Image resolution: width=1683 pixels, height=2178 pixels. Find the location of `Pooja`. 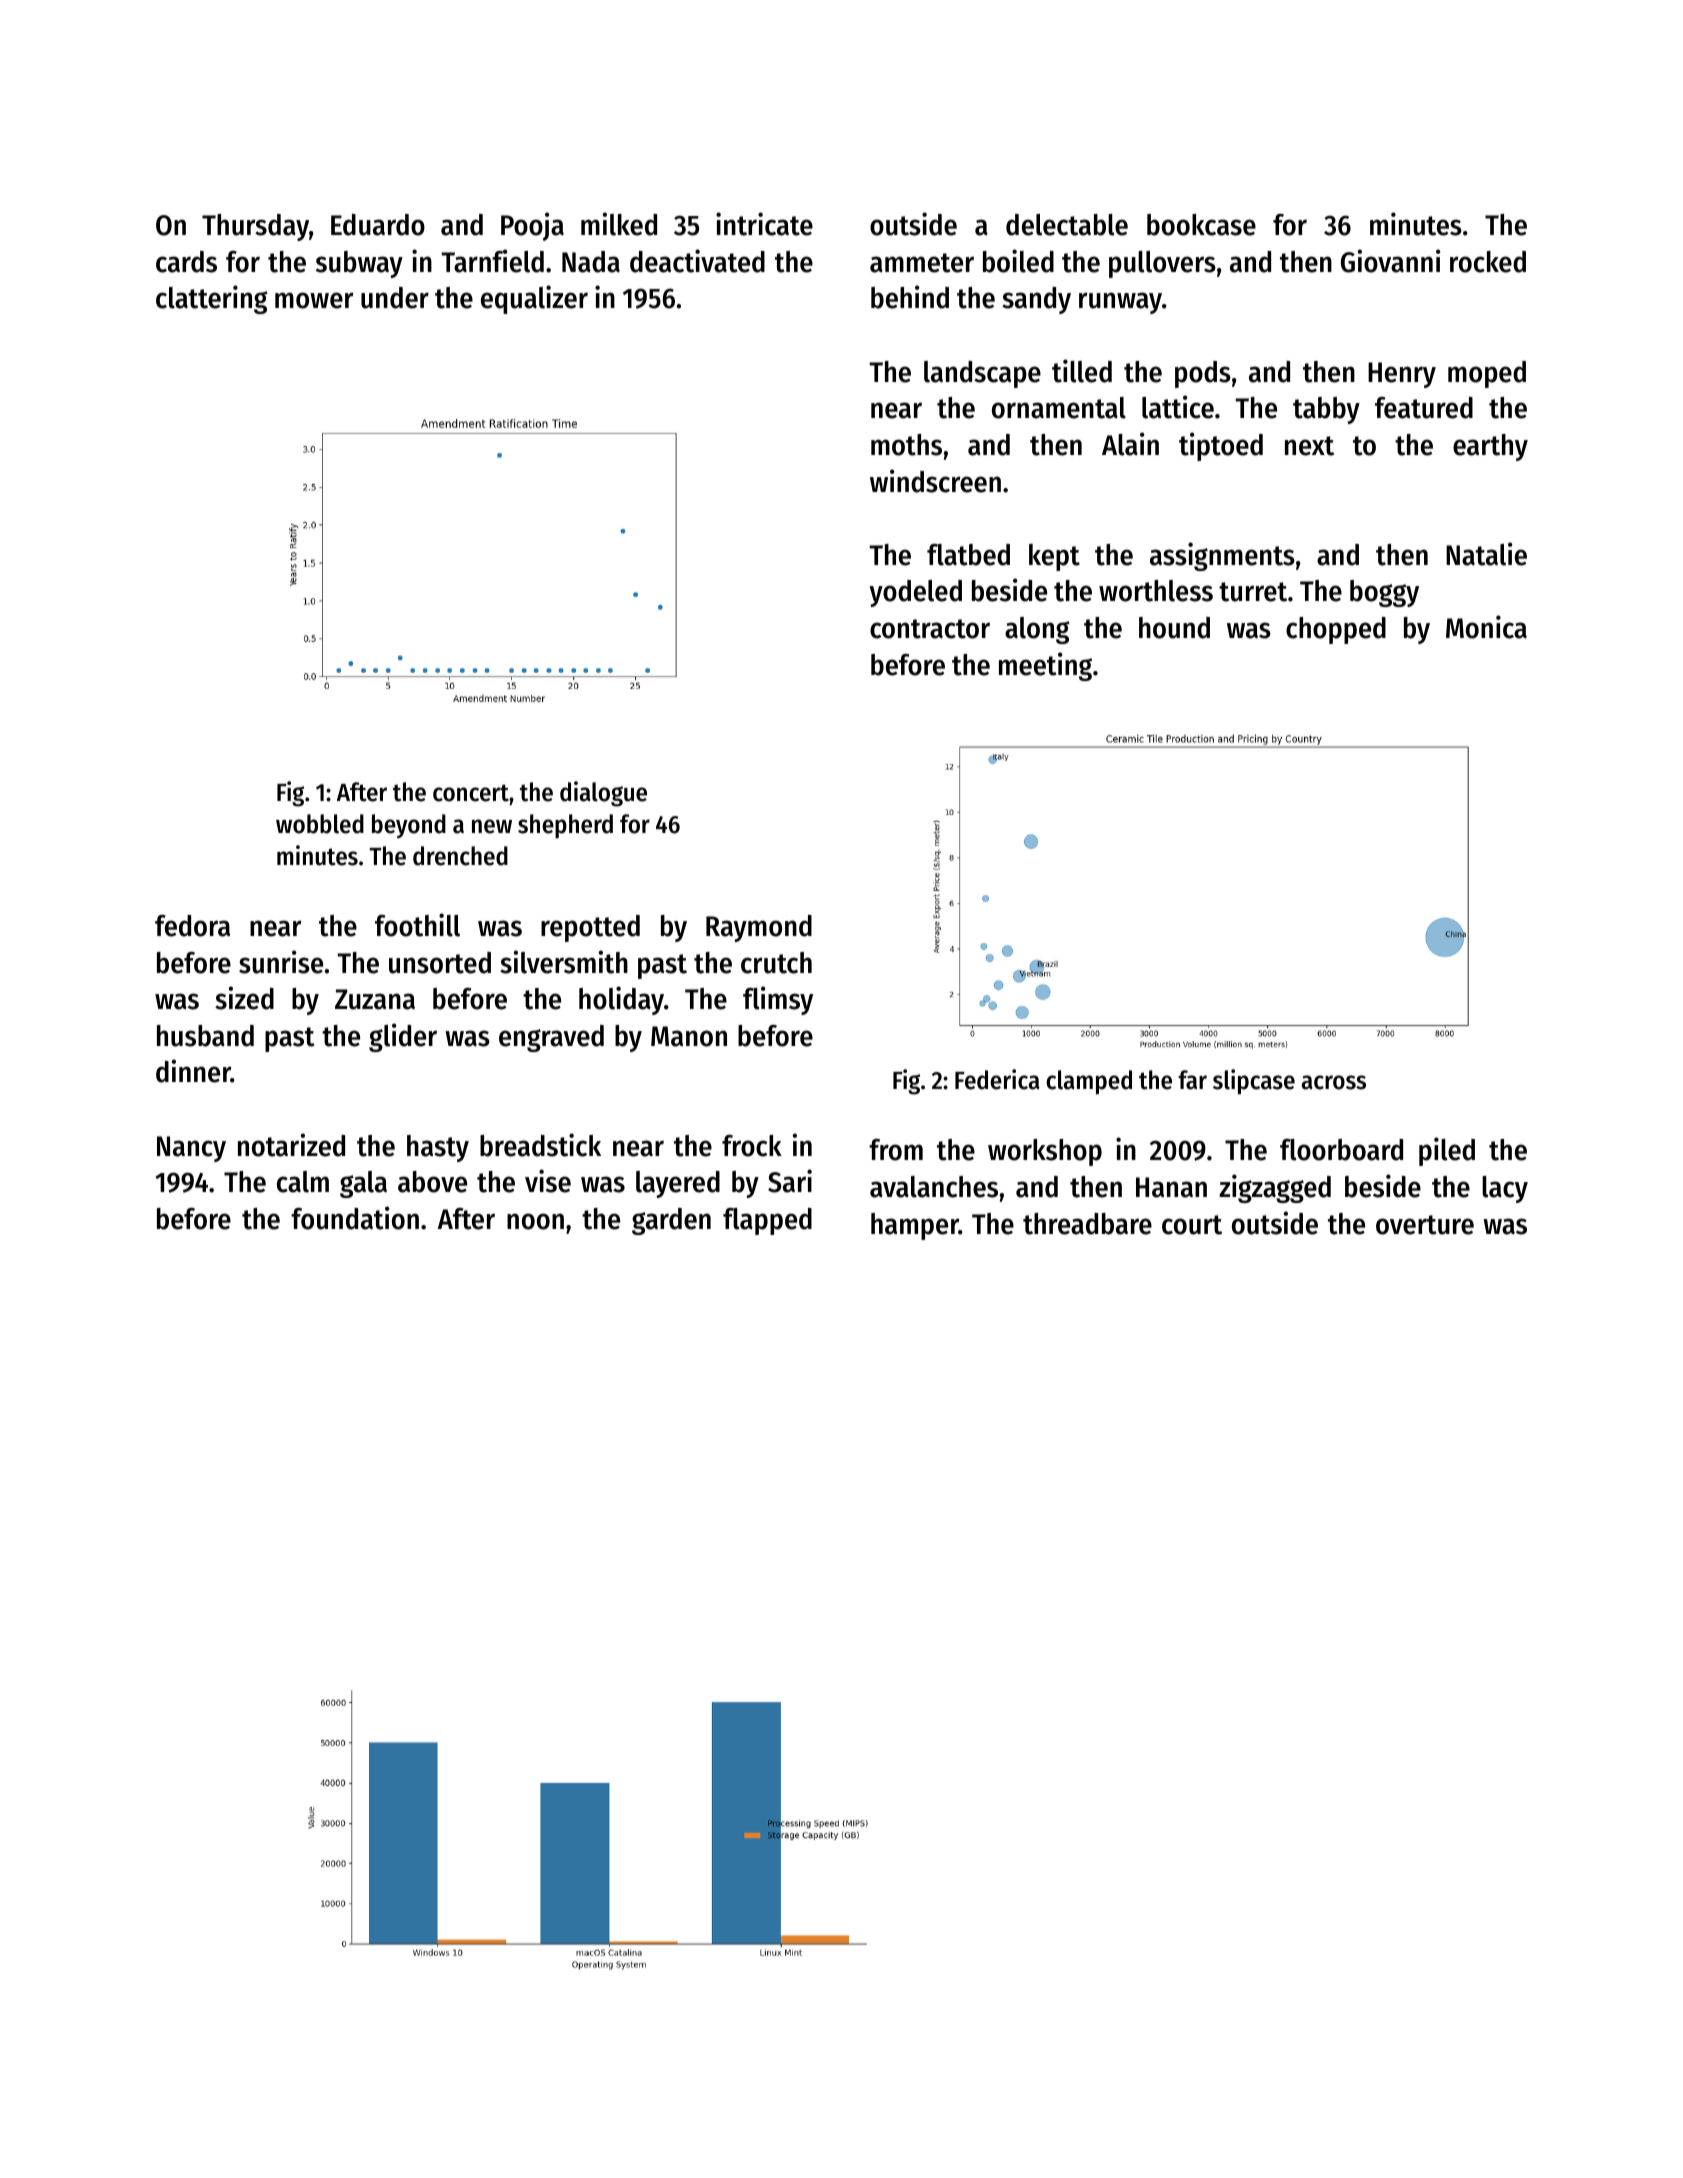

Pooja is located at coordinates (532, 226).
